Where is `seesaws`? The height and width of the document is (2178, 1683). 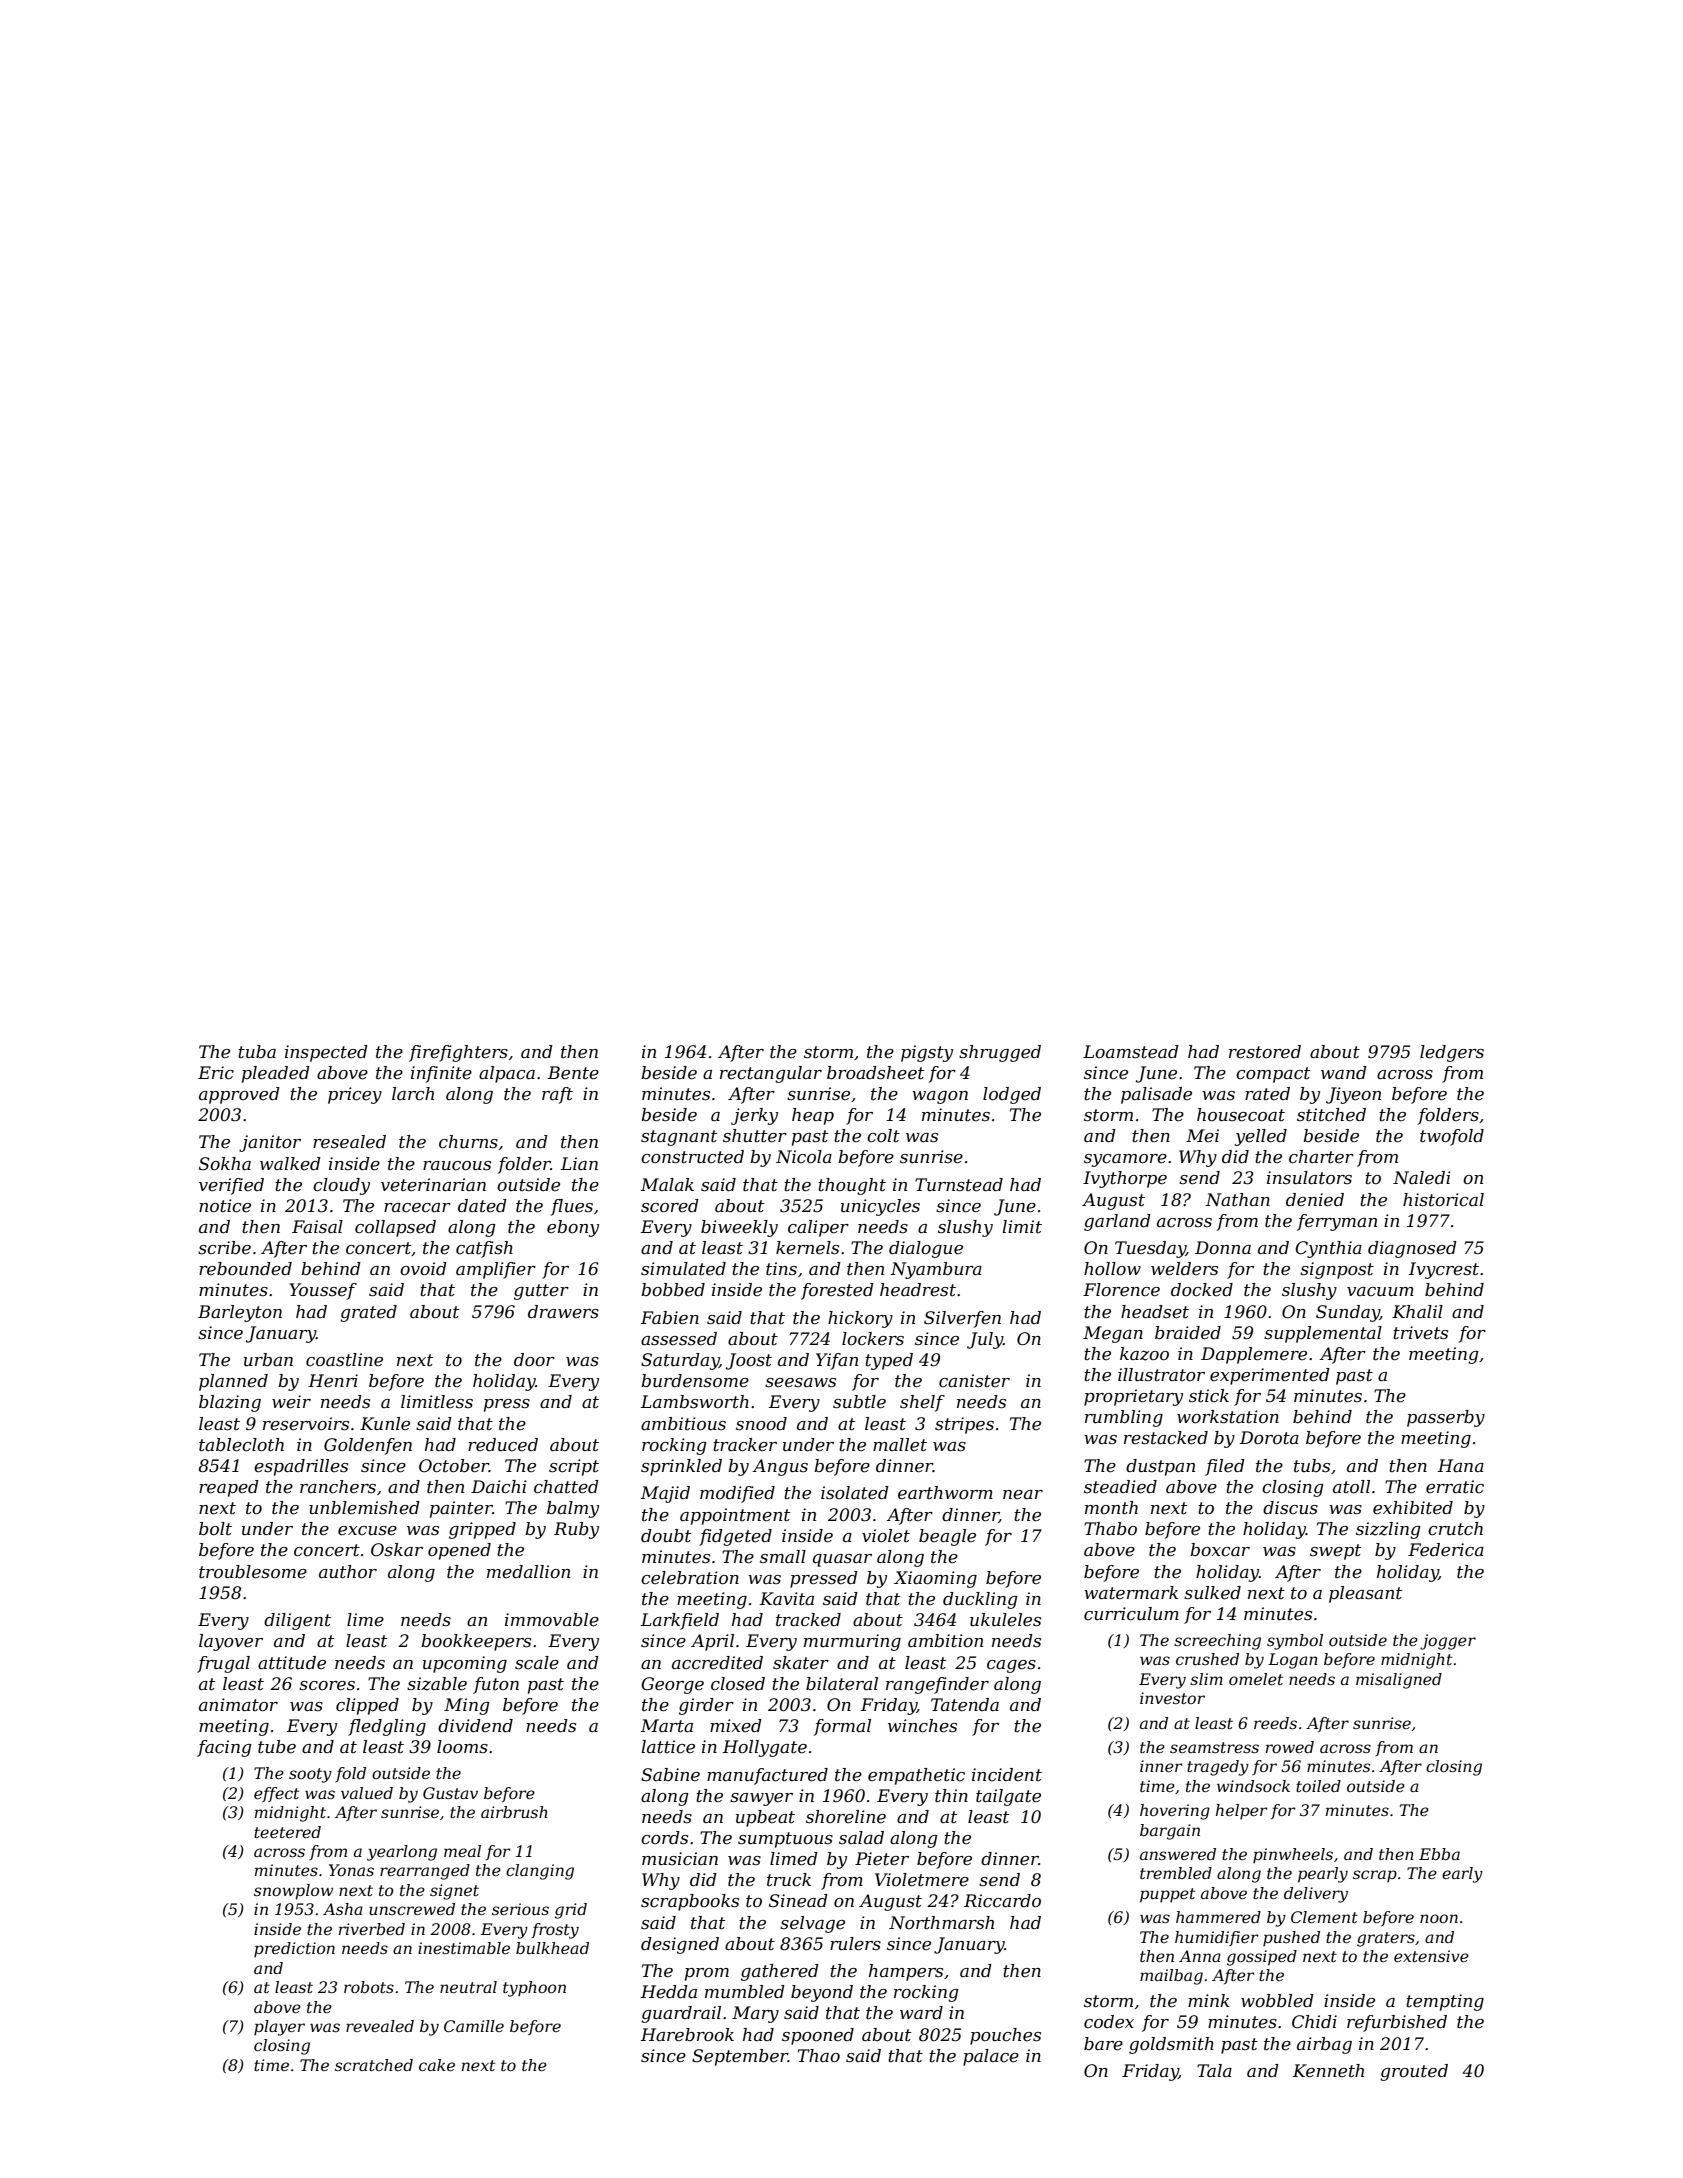
seesaws is located at coordinates (800, 1383).
